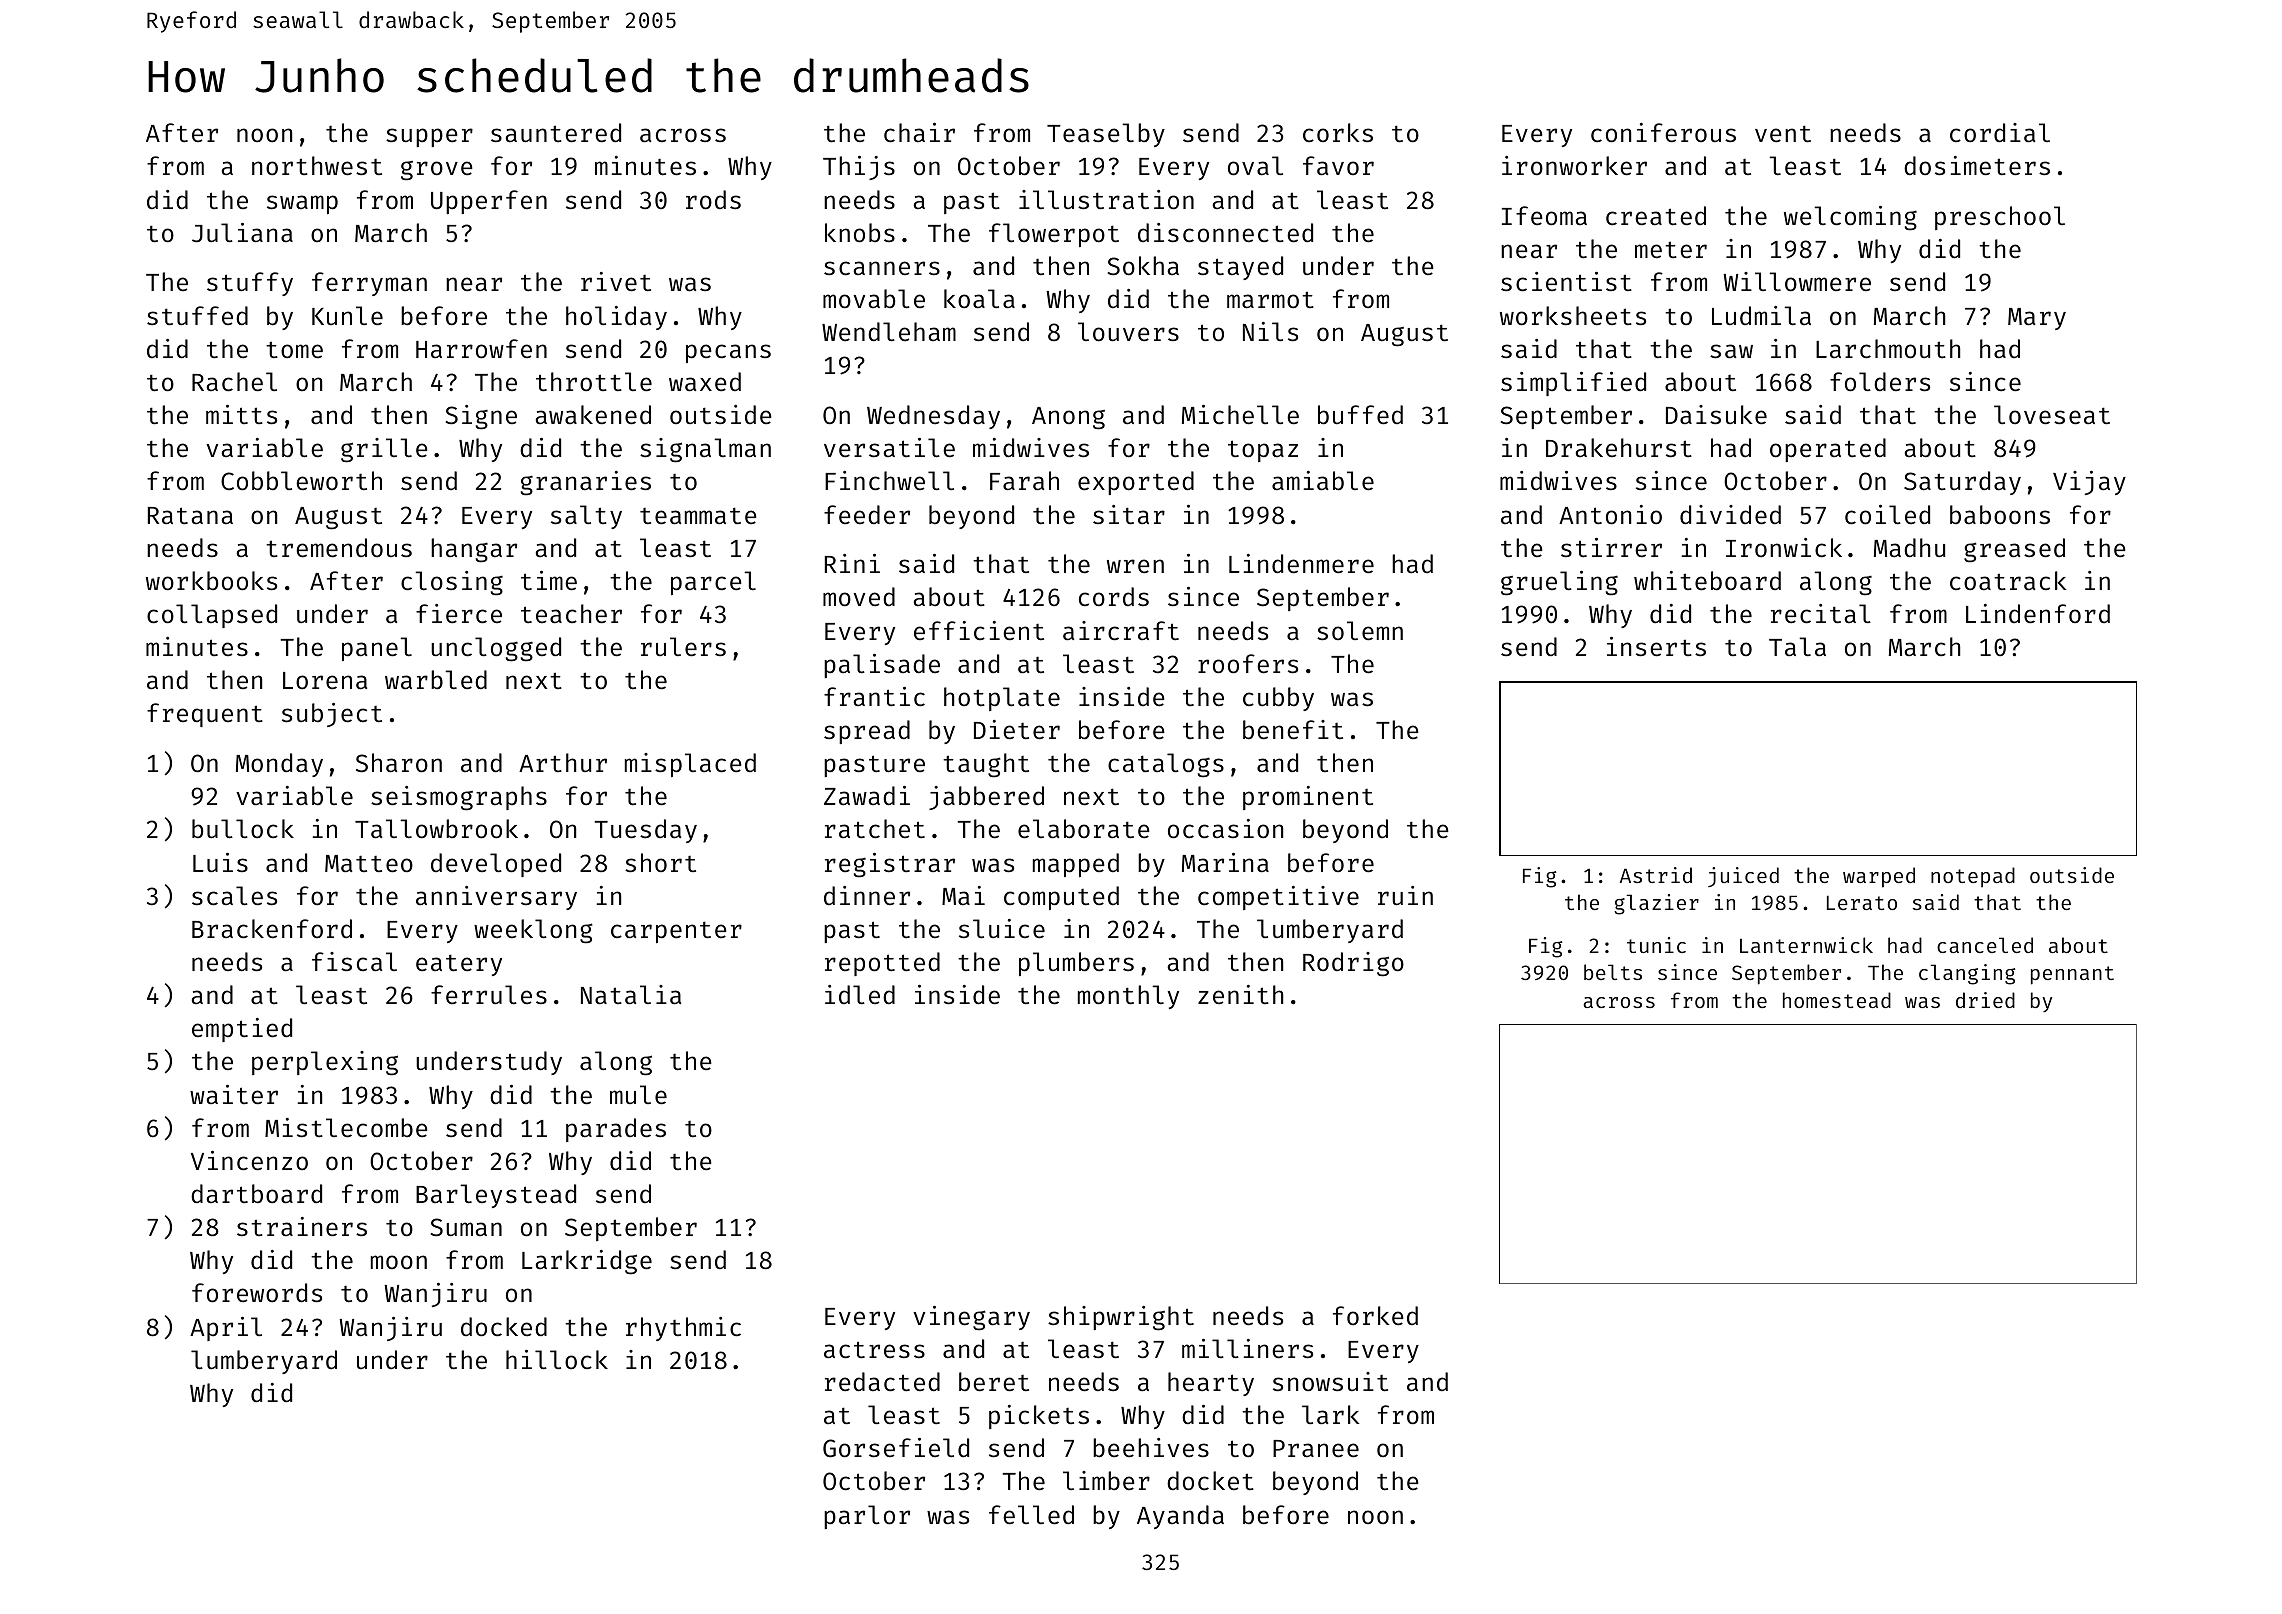 The height and width of the page is (1614, 2282). Describe the element at coordinates (1375, 1316) in the page. I see `forked` at that location.
